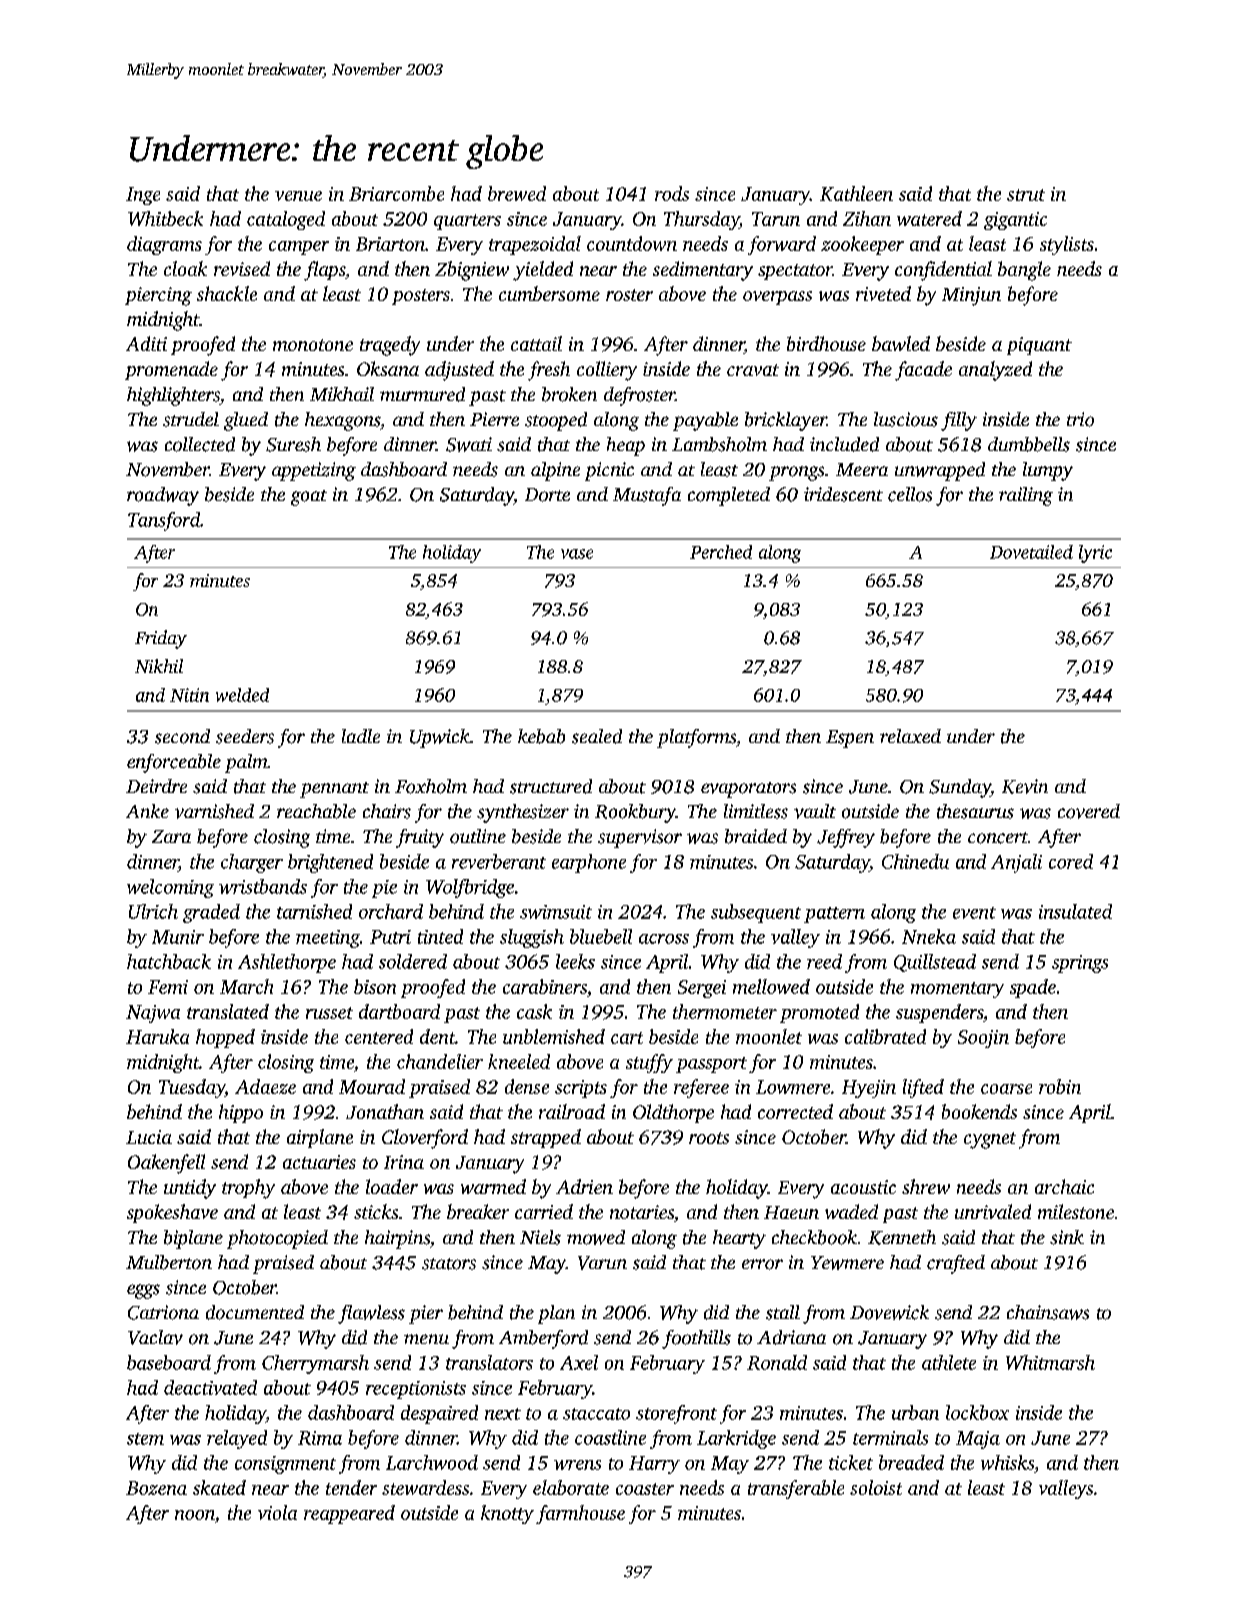 The width and height of the image is (1248, 1615). What do you see at coordinates (145, 1439) in the image?
I see `stem` at bounding box center [145, 1439].
